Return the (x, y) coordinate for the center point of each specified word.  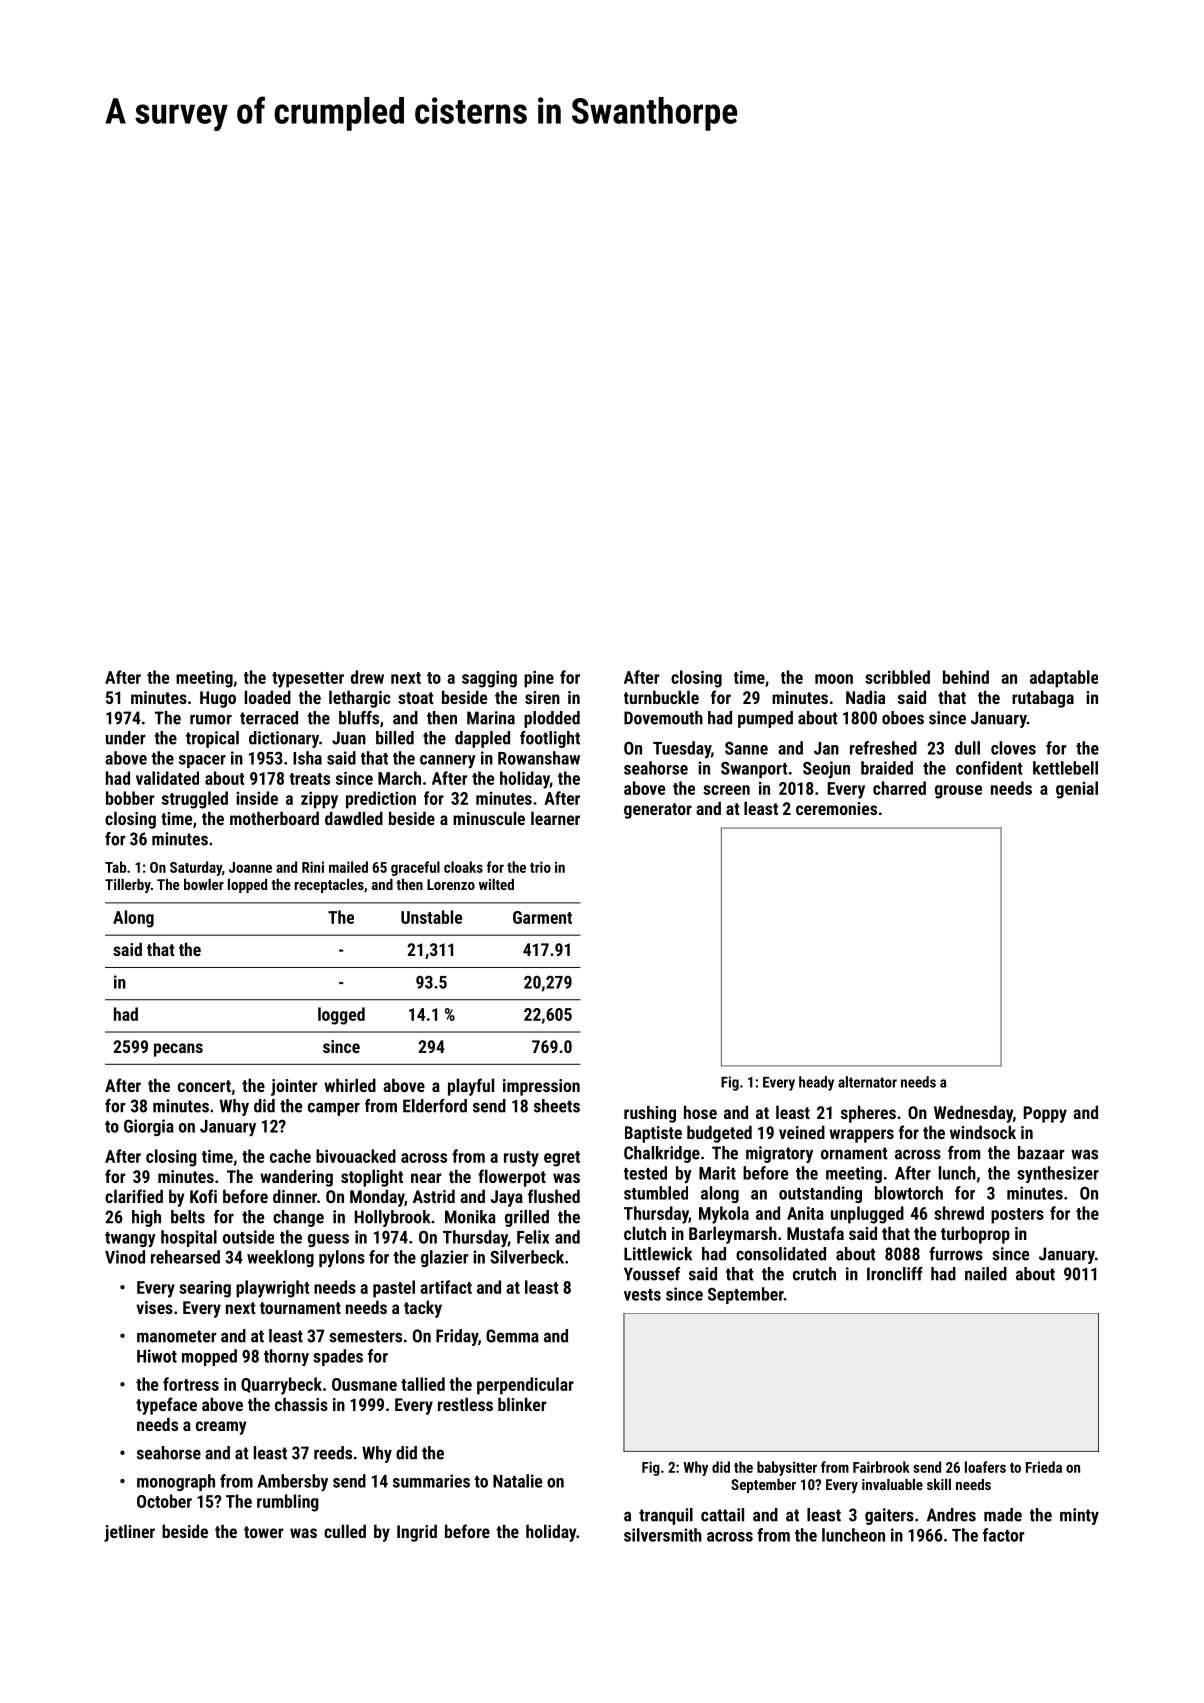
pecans (178, 1050)
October (164, 1501)
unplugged (867, 1215)
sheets (557, 1106)
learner (555, 818)
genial (1077, 790)
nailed (986, 1274)
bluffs (359, 718)
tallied (423, 1384)
